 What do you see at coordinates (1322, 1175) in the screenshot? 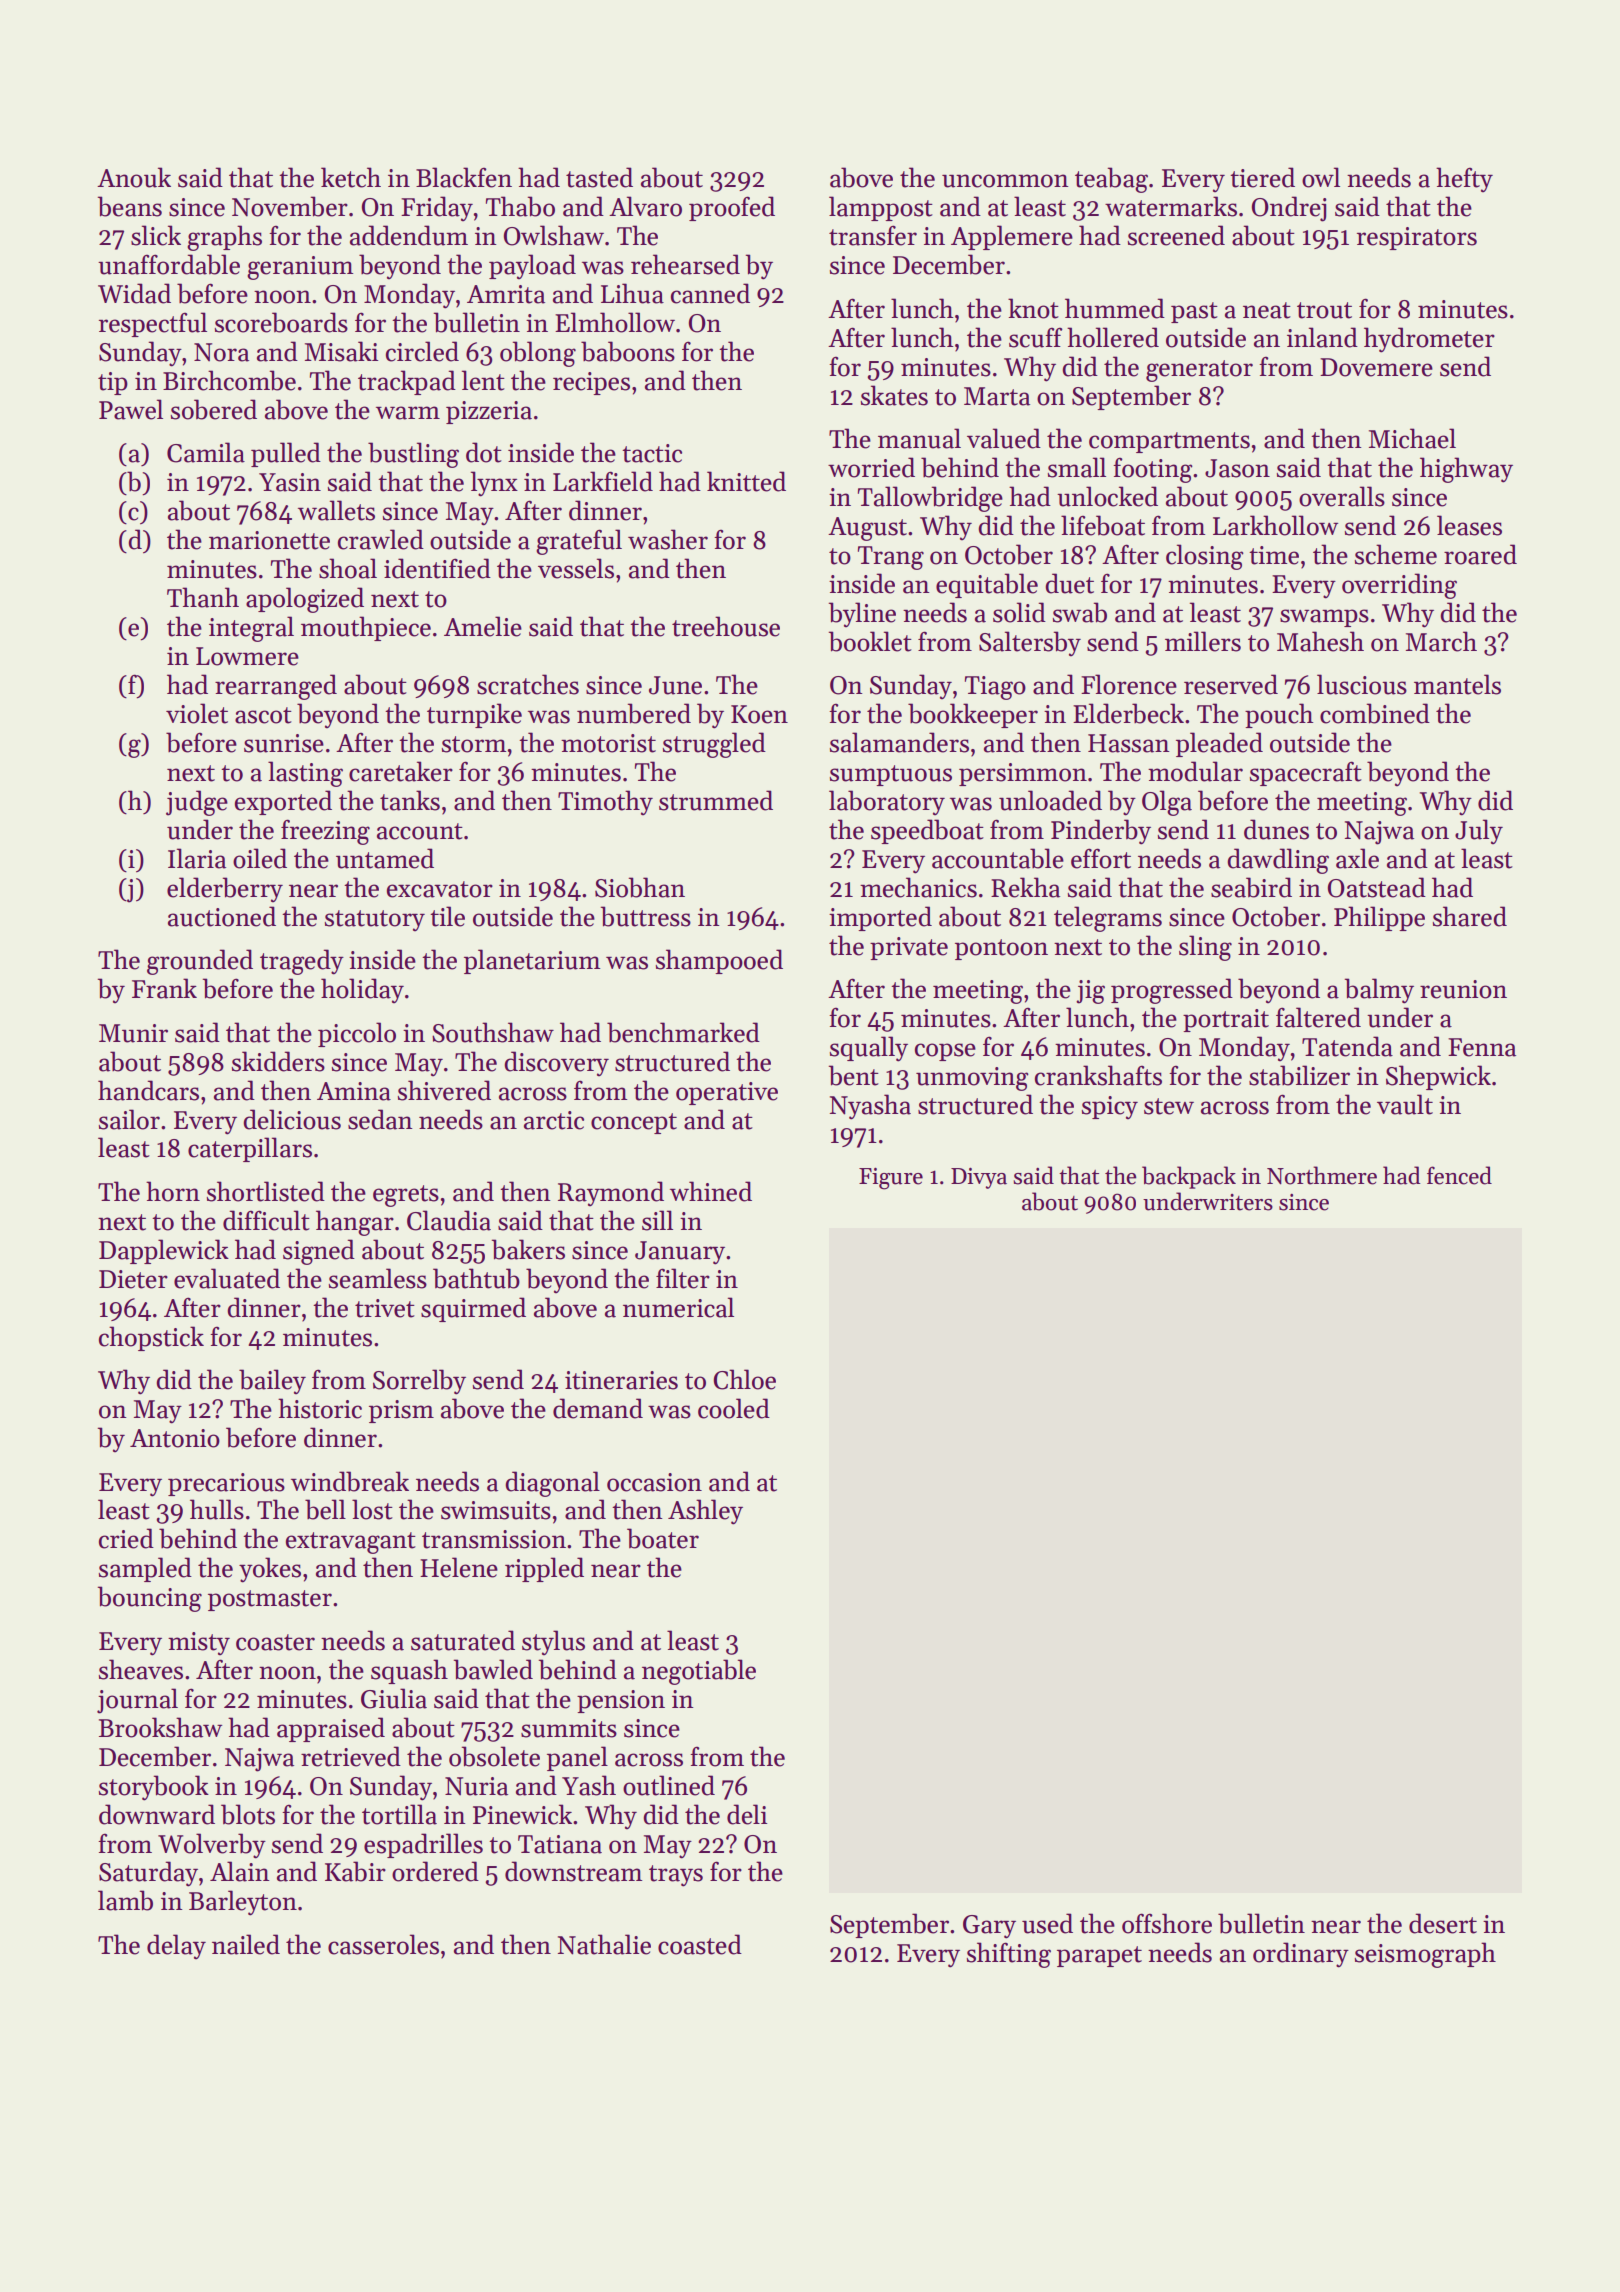
I see `Northmere` at bounding box center [1322, 1175].
